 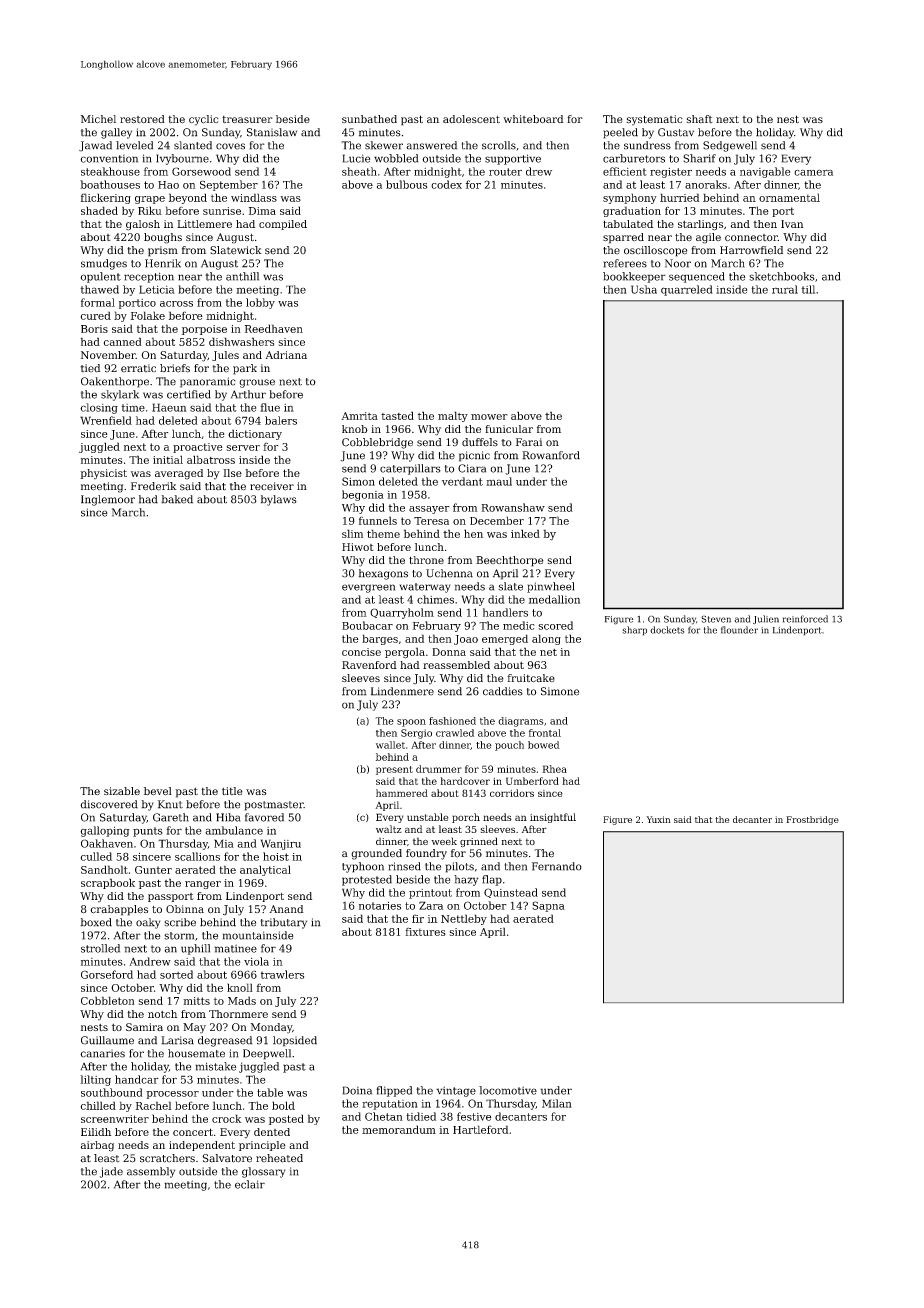 I want to click on shaft, so click(x=700, y=119).
